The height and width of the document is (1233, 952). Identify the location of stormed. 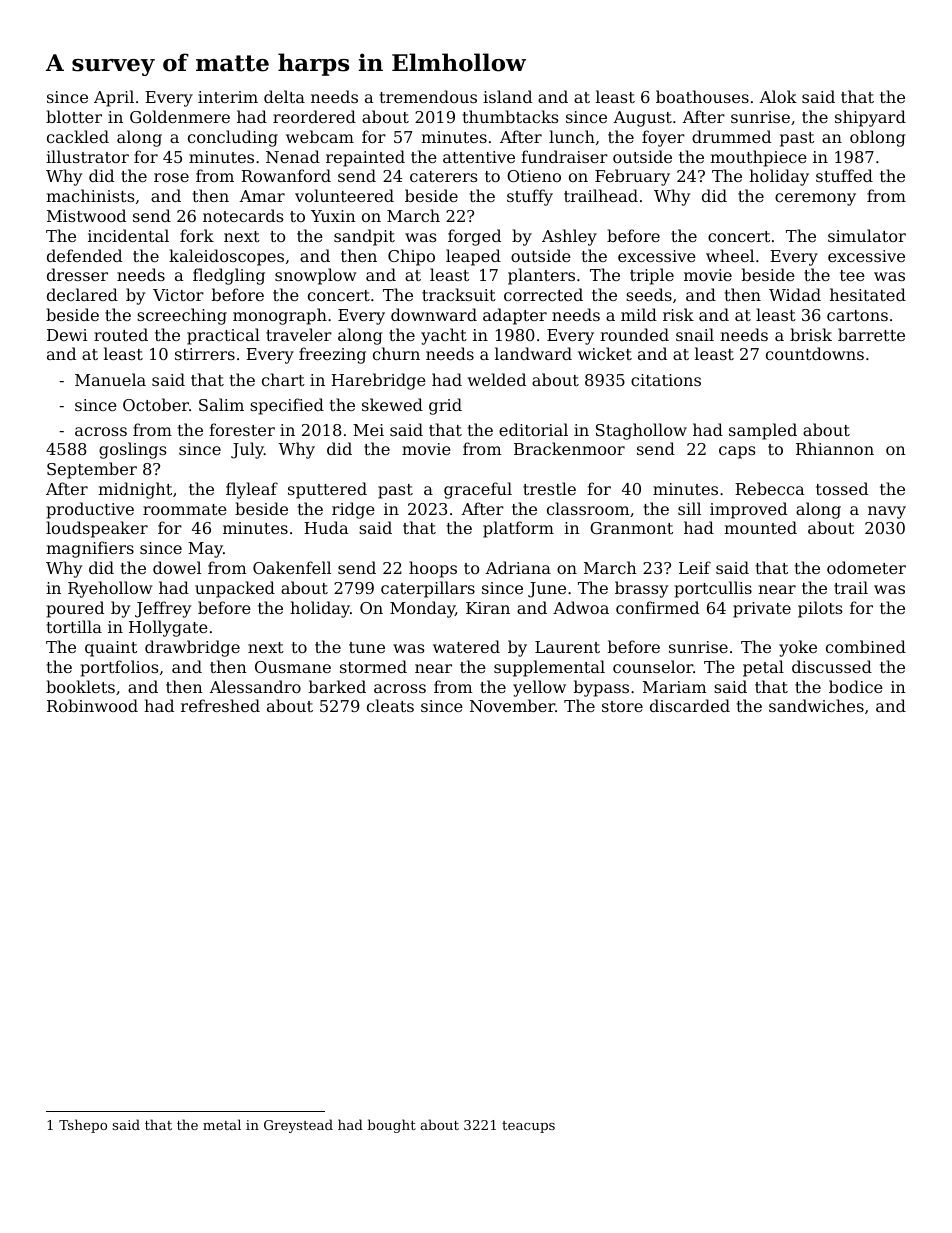
(373, 666).
